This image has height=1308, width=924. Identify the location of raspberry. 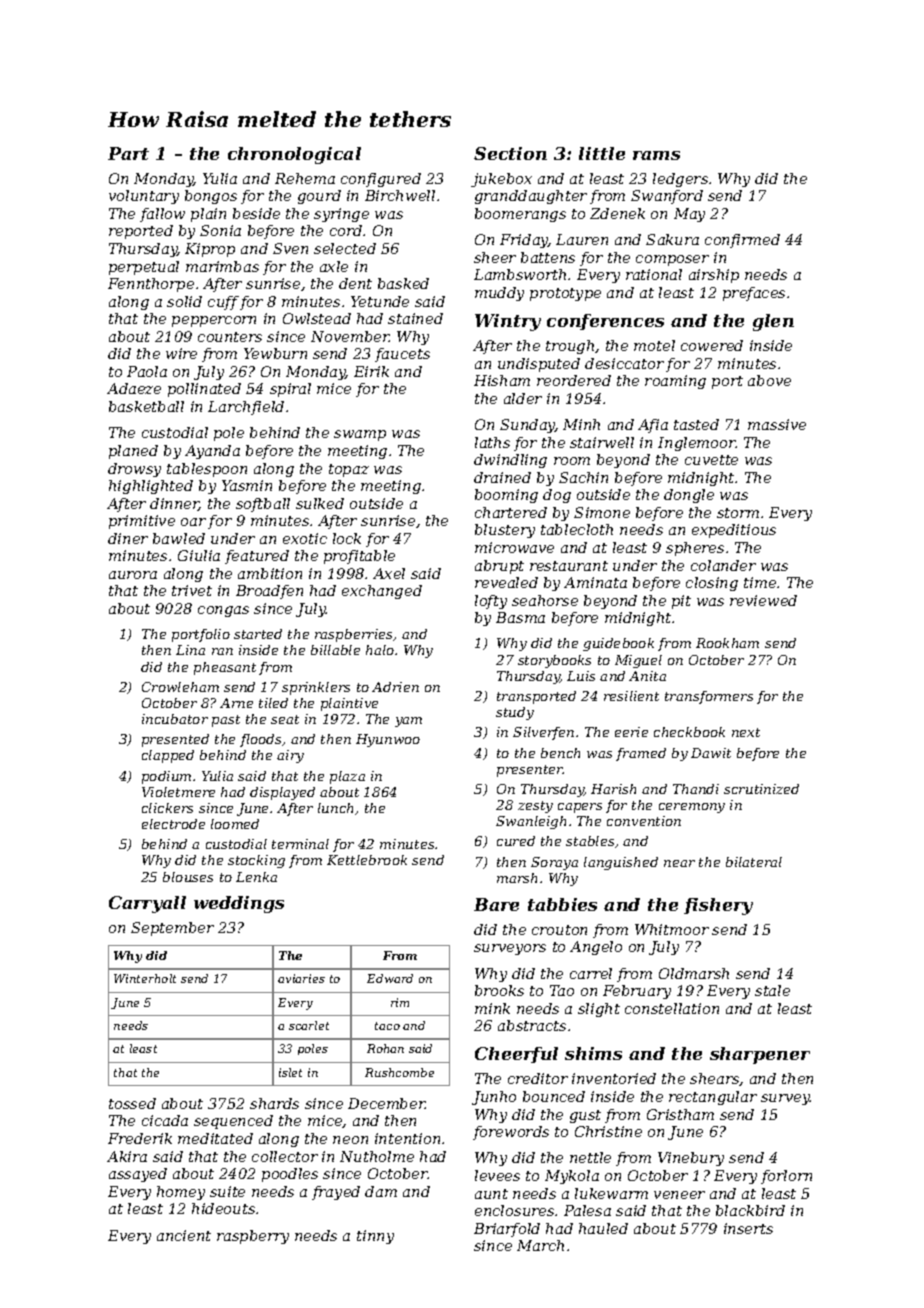
(253, 1237).
